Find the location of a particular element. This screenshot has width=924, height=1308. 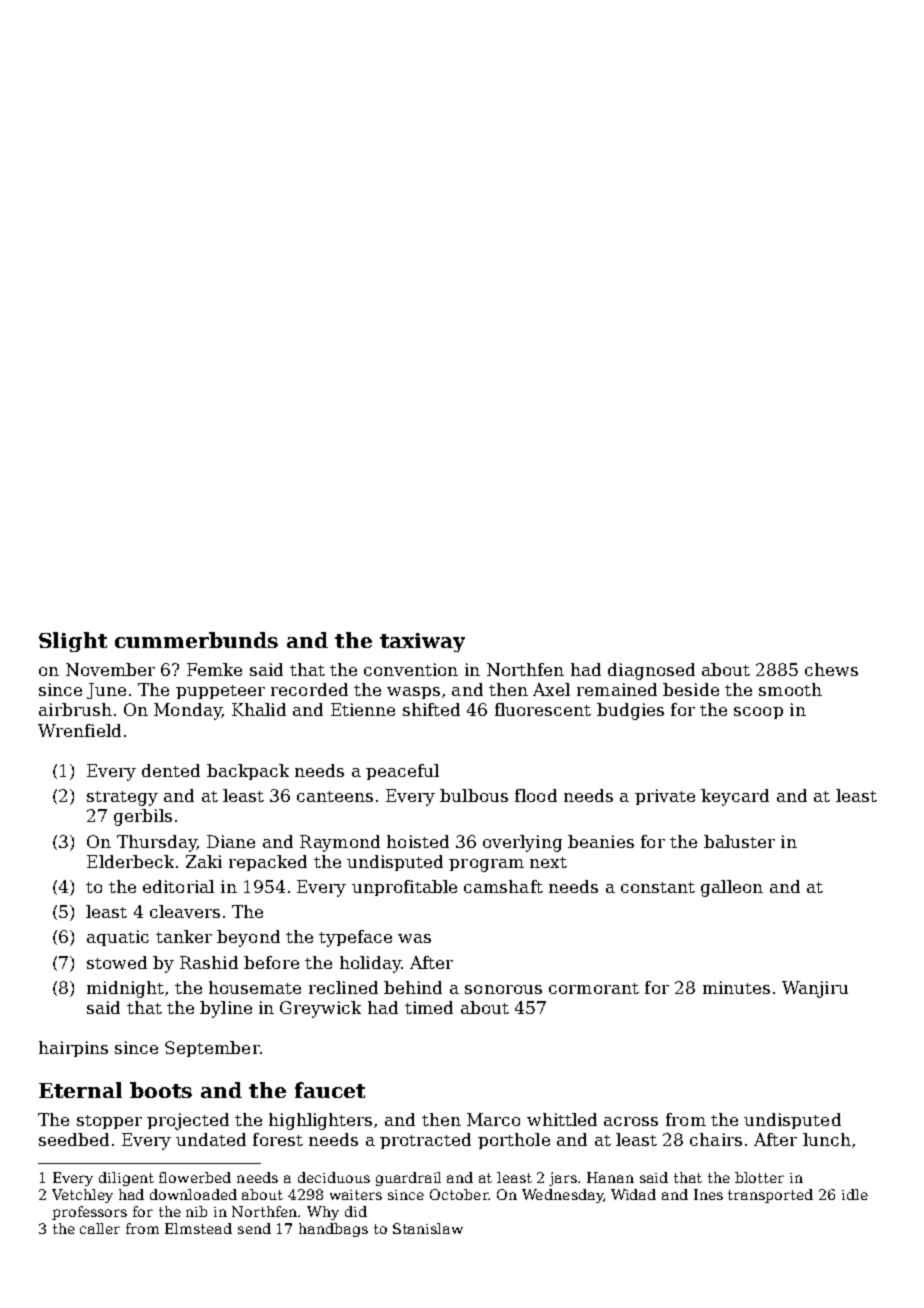

diligent is located at coordinates (126, 1179).
